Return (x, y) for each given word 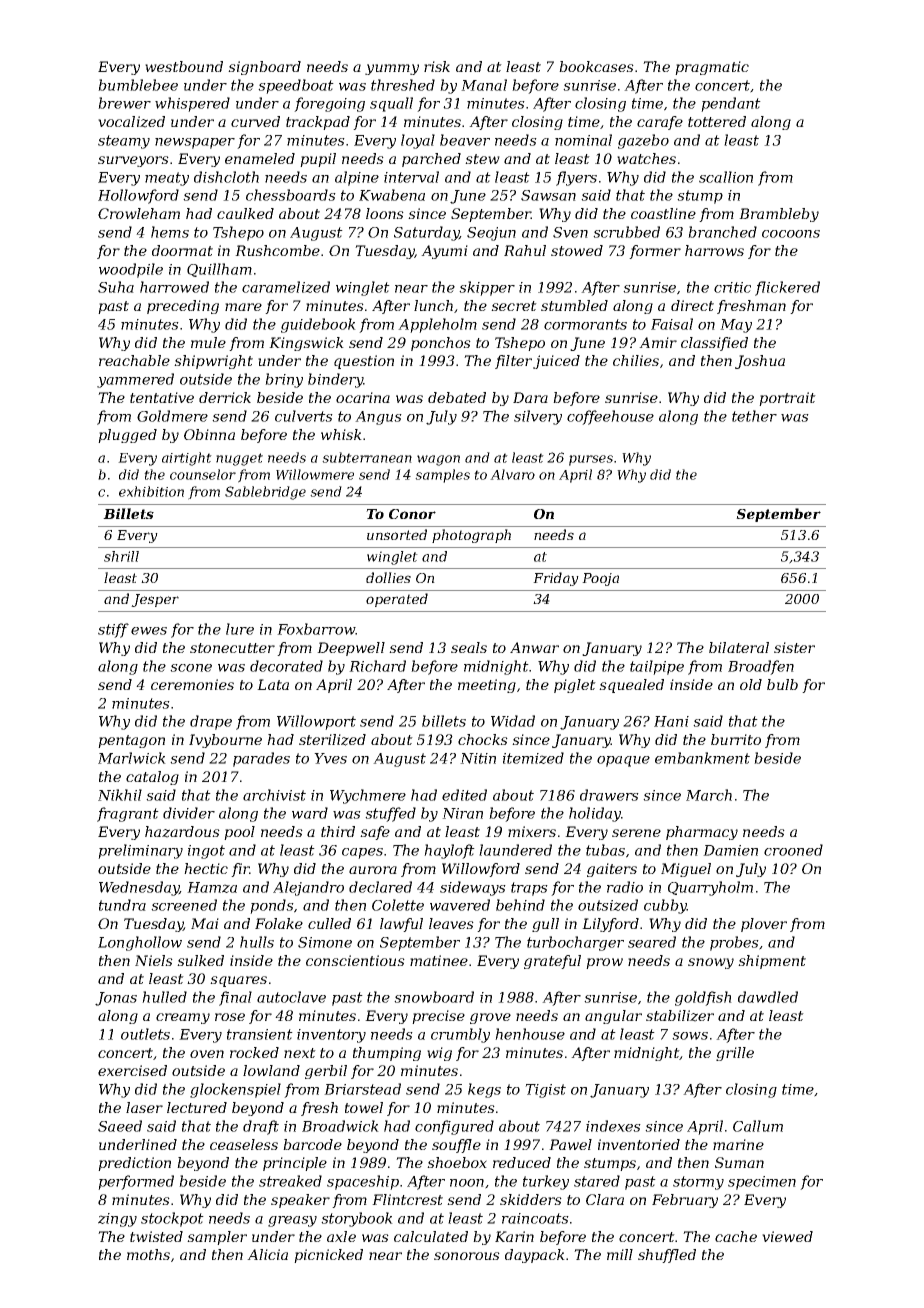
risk (437, 66)
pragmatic (712, 68)
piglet (575, 686)
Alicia (267, 1254)
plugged (127, 436)
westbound (184, 66)
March (709, 795)
